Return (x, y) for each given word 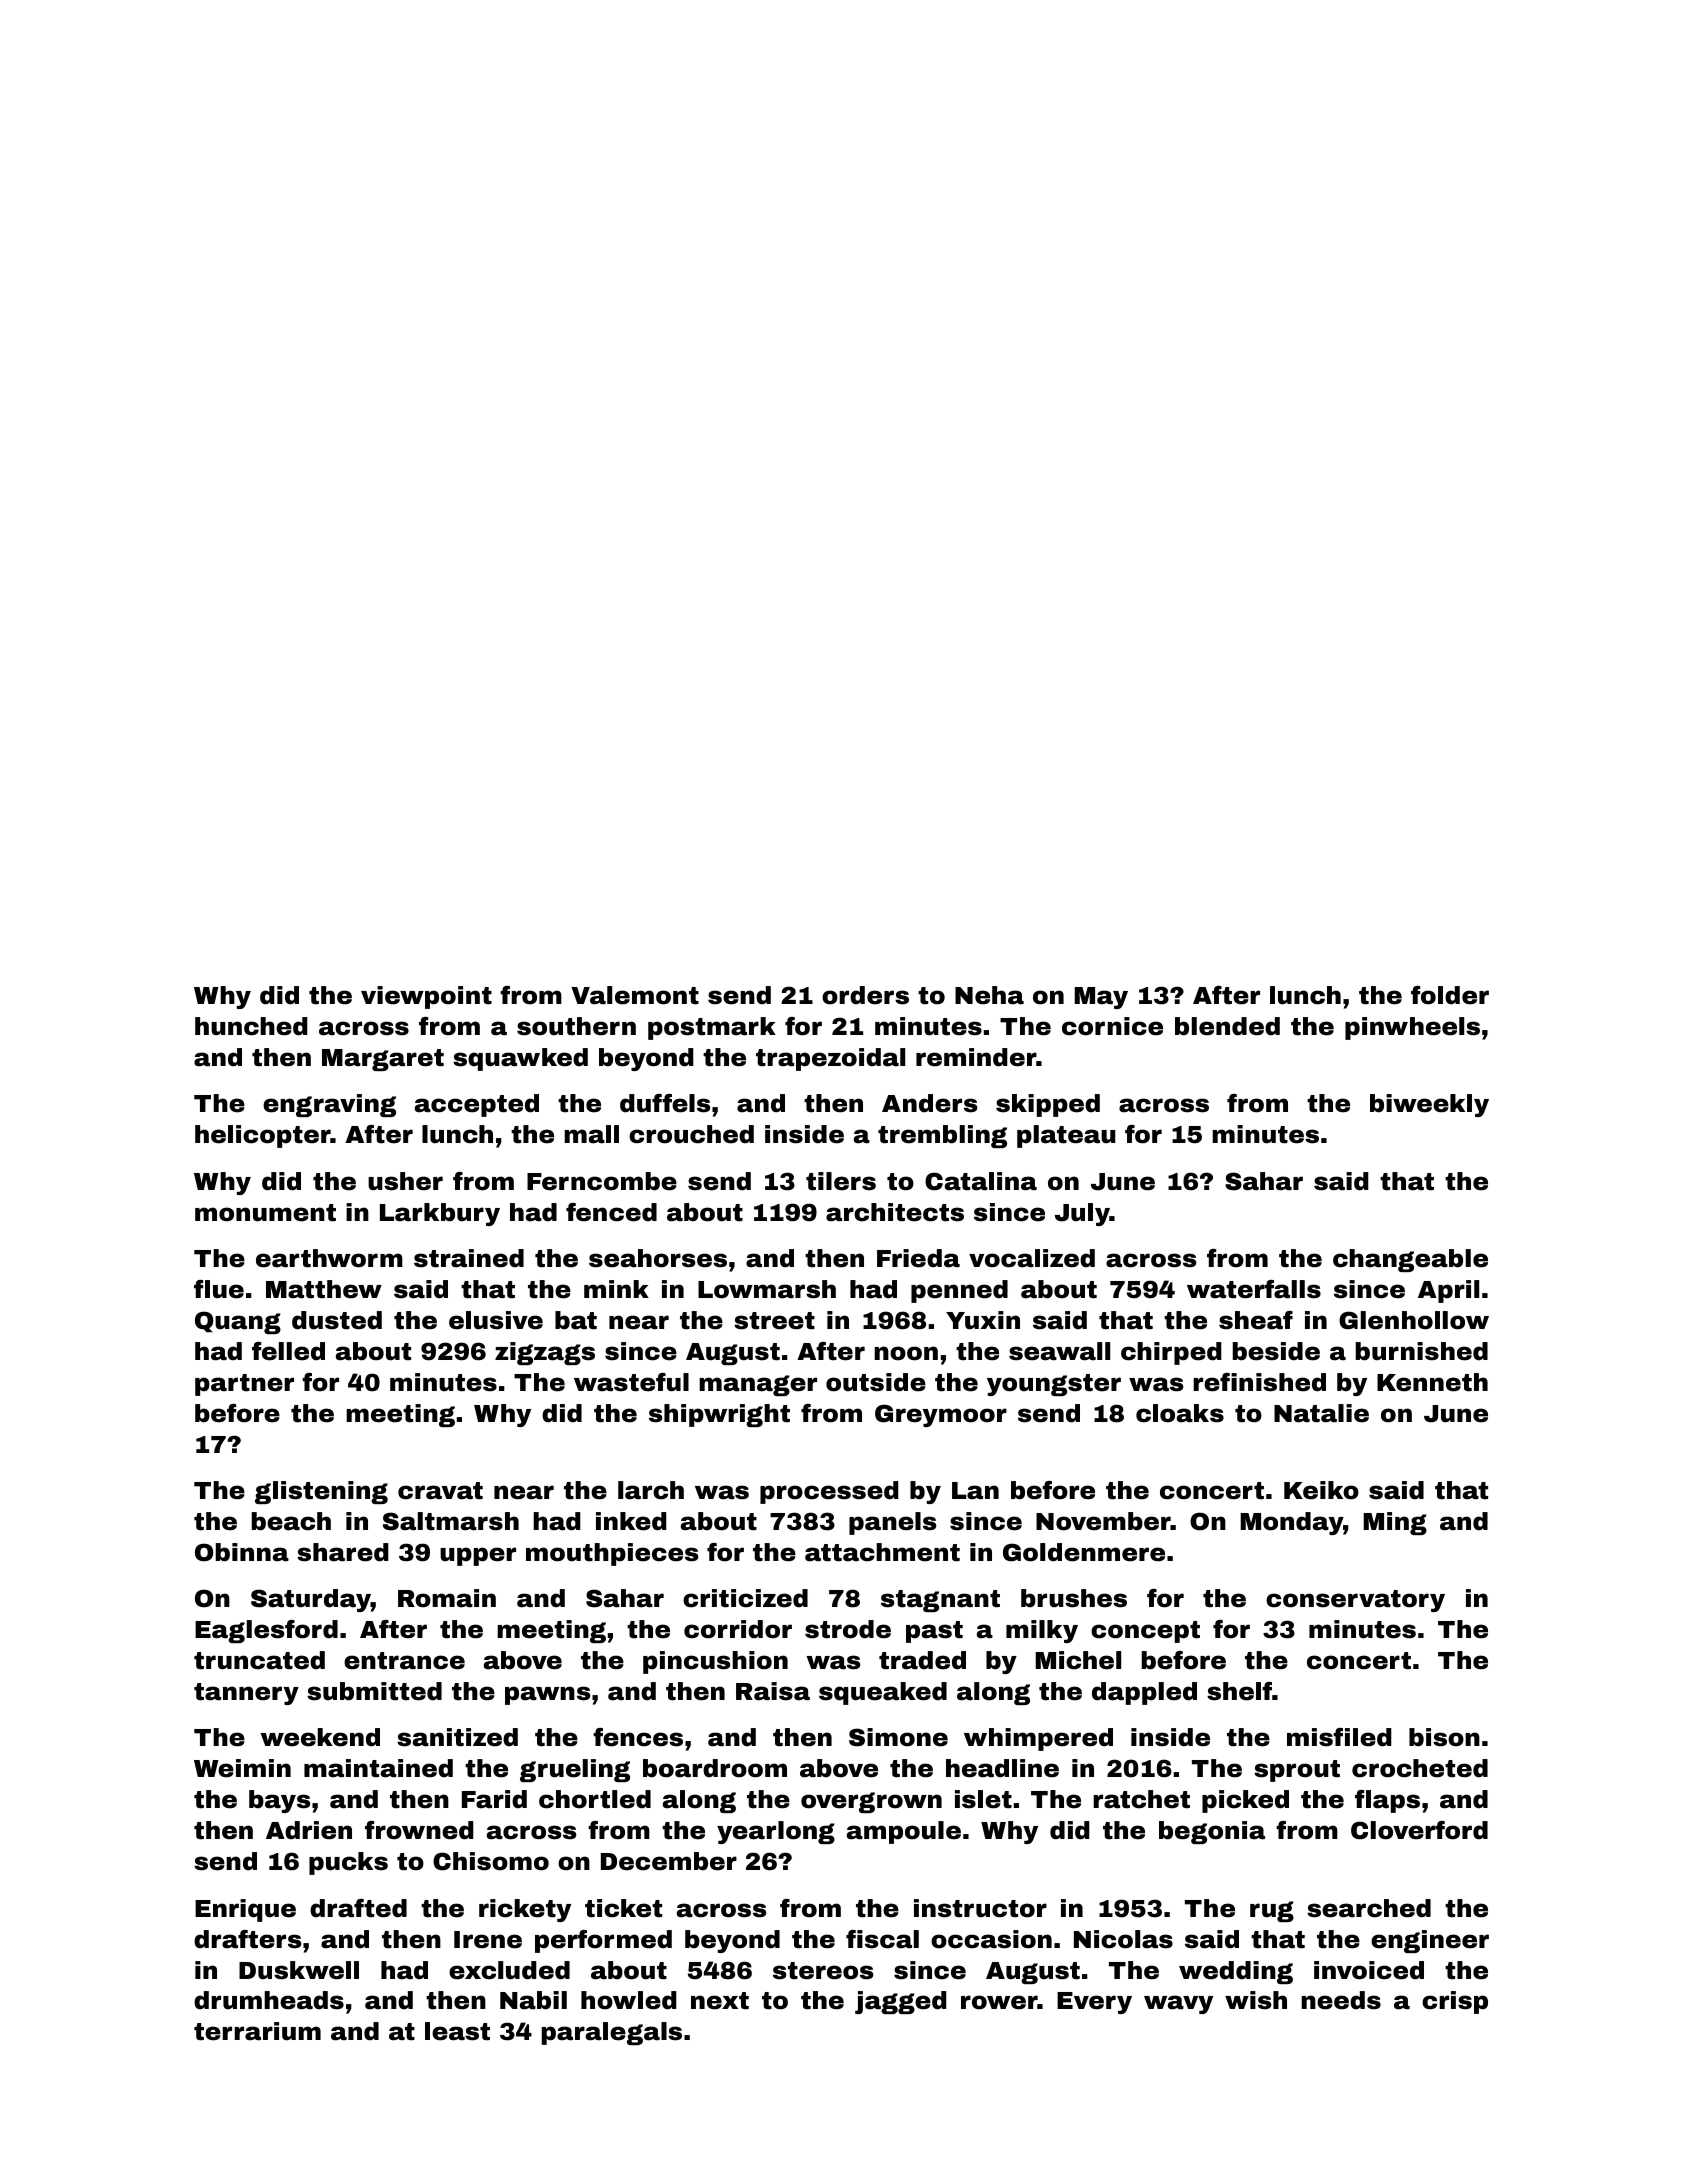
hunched (251, 1026)
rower (999, 2002)
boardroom (715, 1768)
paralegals (612, 2033)
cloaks (1180, 1413)
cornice (1112, 1026)
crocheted (1420, 1768)
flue (219, 1289)
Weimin (242, 1768)
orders (865, 995)
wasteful (631, 1382)
